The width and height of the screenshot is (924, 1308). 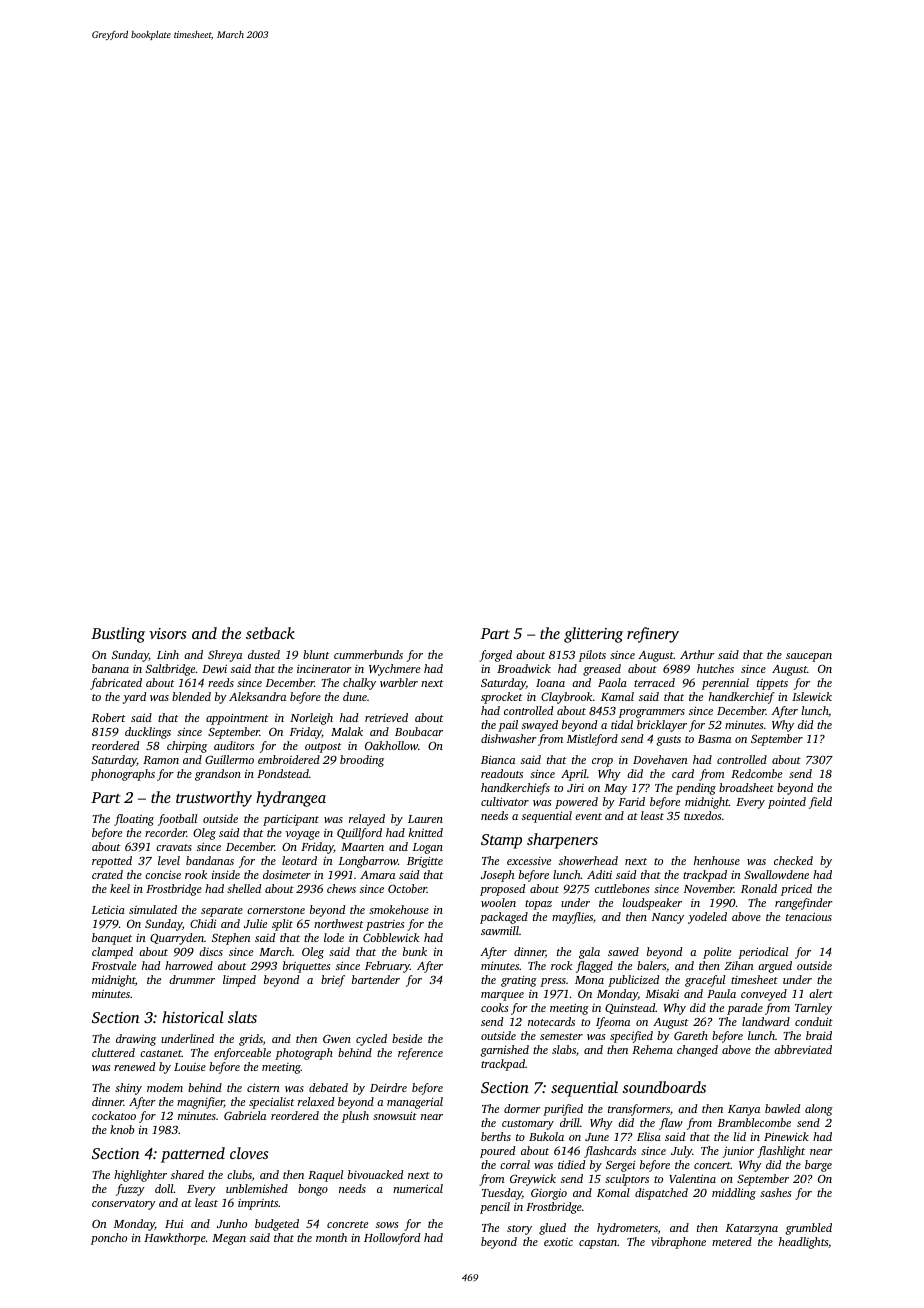 What do you see at coordinates (519, 1230) in the screenshot?
I see `story` at bounding box center [519, 1230].
